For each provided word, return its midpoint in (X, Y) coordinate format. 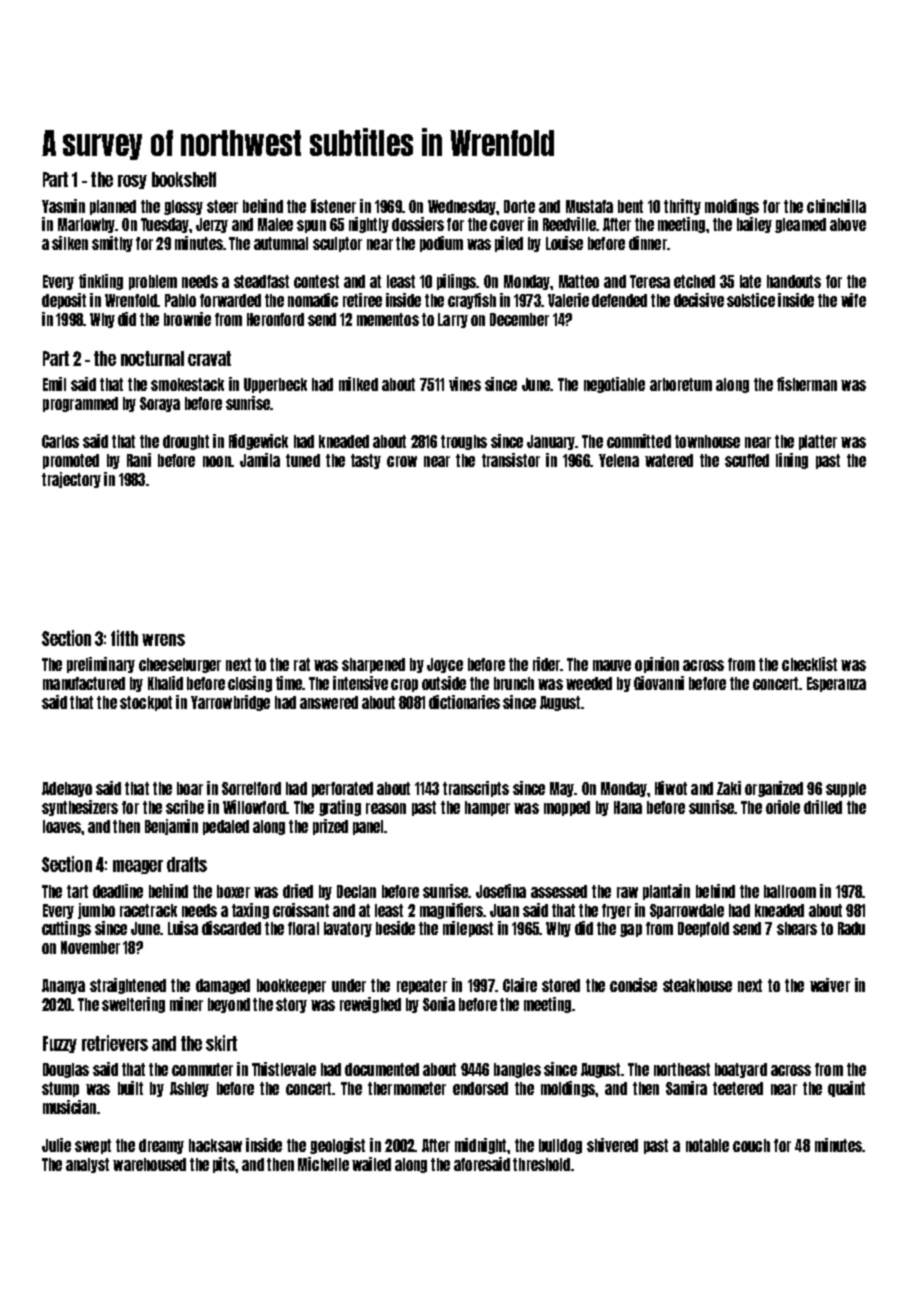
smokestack (187, 384)
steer (222, 206)
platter (818, 442)
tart (77, 891)
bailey (754, 225)
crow (402, 461)
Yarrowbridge (230, 703)
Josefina (501, 891)
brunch (514, 683)
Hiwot (671, 788)
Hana (628, 807)
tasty (366, 461)
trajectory (71, 480)
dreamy (161, 1146)
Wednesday (462, 207)
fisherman (807, 384)
